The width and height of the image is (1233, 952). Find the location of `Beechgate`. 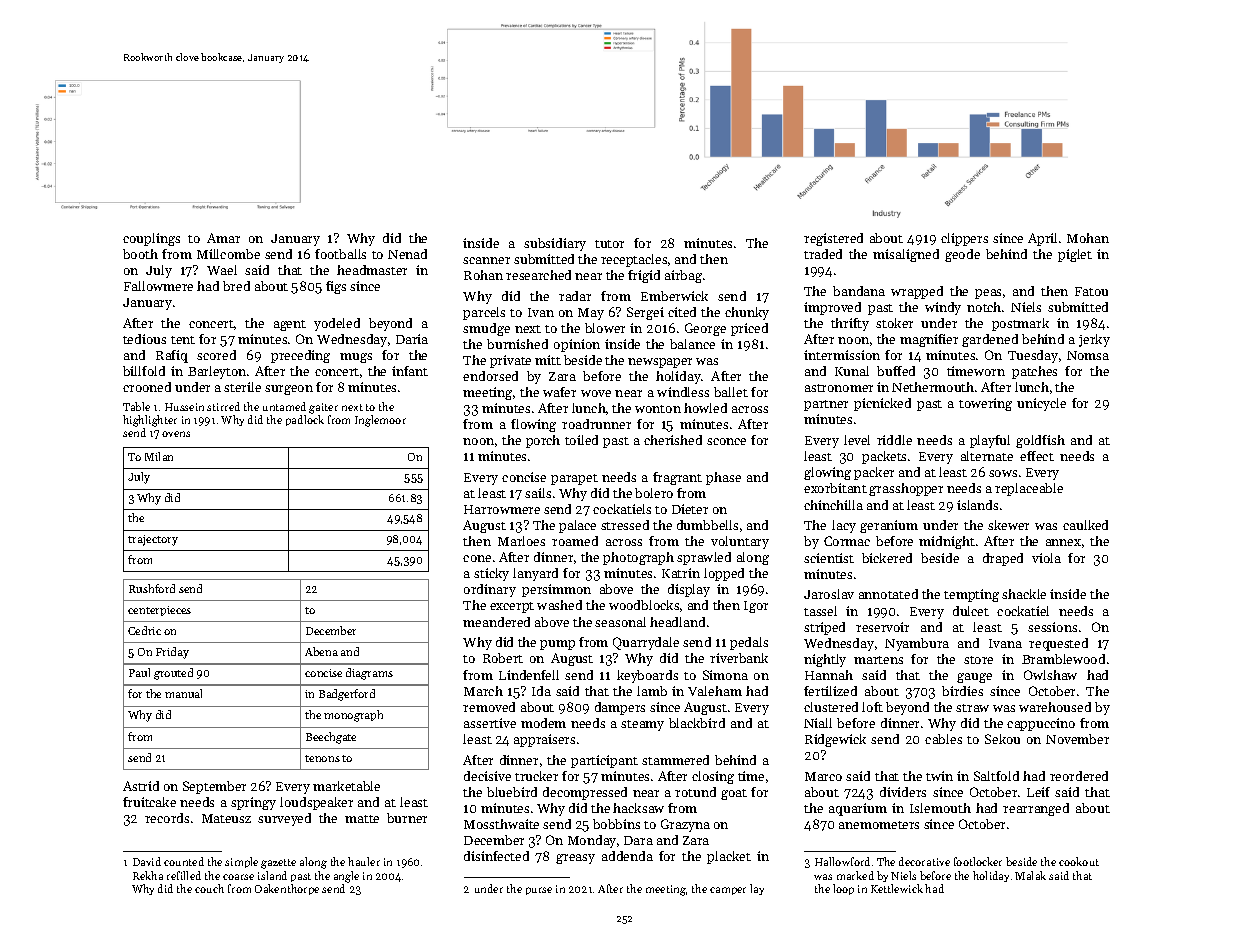

Beechgate is located at coordinates (331, 738).
